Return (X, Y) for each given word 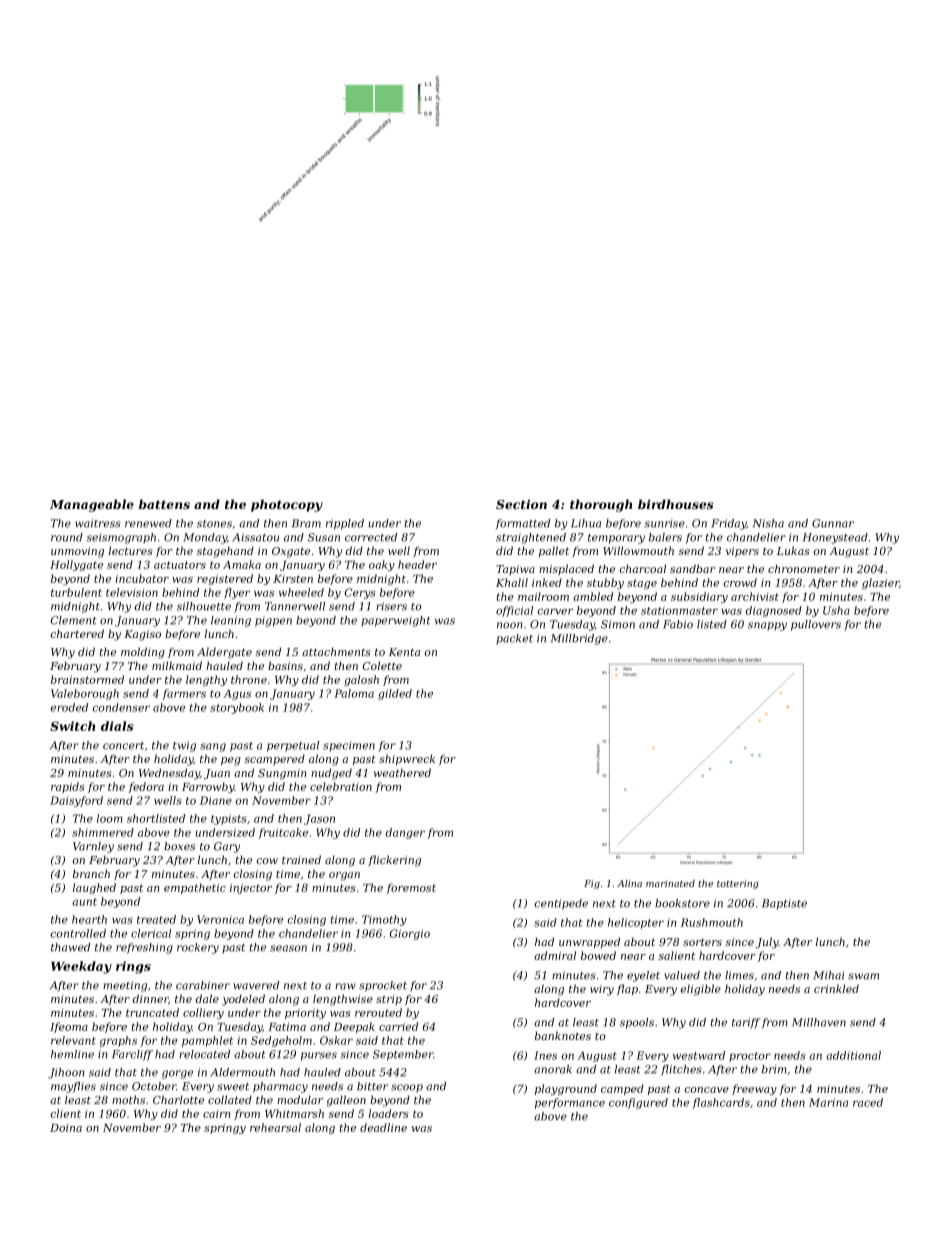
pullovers (816, 625)
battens (164, 504)
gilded (395, 694)
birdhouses (676, 504)
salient (677, 955)
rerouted (378, 1012)
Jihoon (66, 1073)
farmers (184, 694)
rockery (198, 948)
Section (521, 504)
